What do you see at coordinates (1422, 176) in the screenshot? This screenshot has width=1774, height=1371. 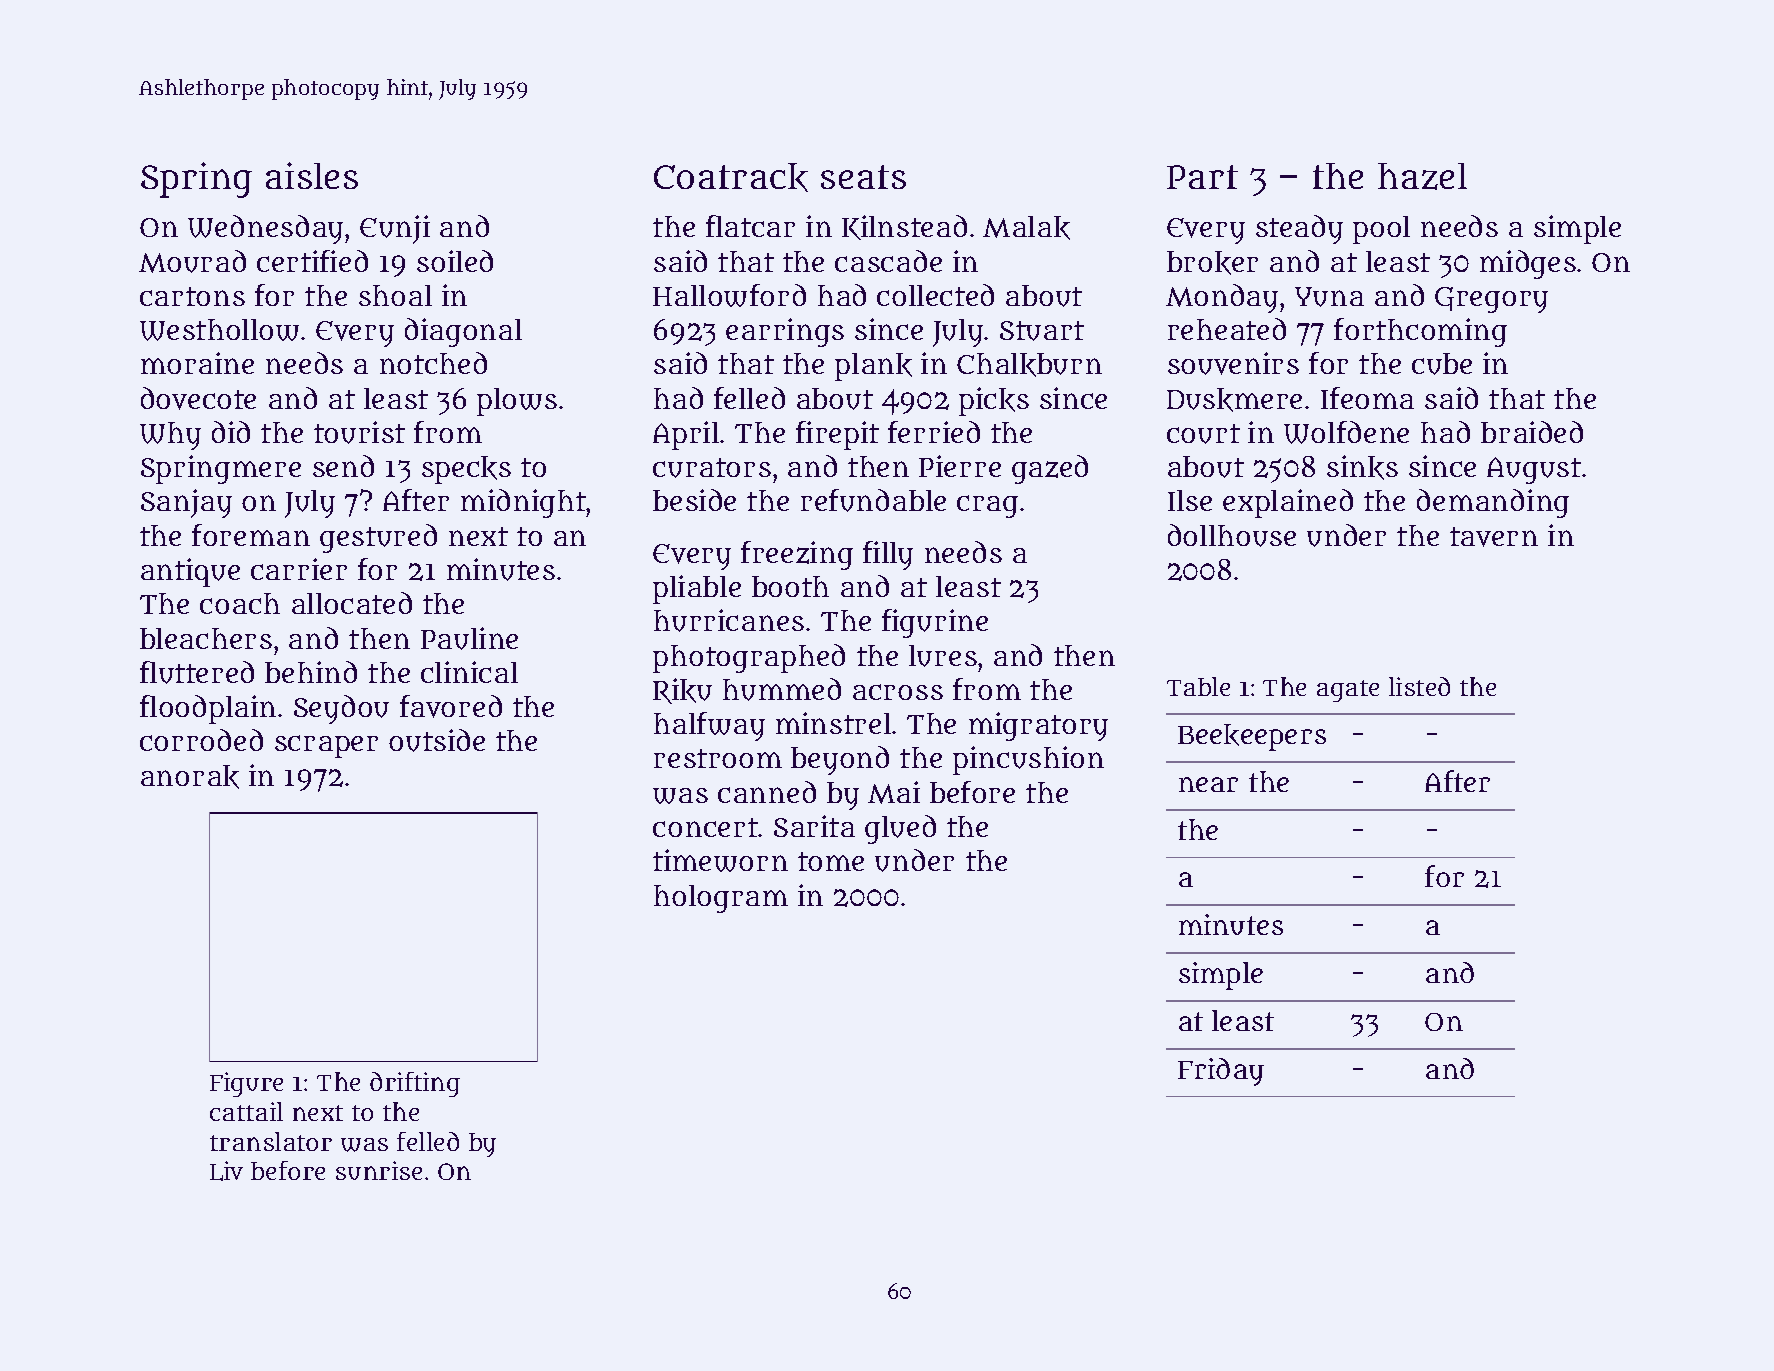 I see `hazel` at bounding box center [1422, 176].
